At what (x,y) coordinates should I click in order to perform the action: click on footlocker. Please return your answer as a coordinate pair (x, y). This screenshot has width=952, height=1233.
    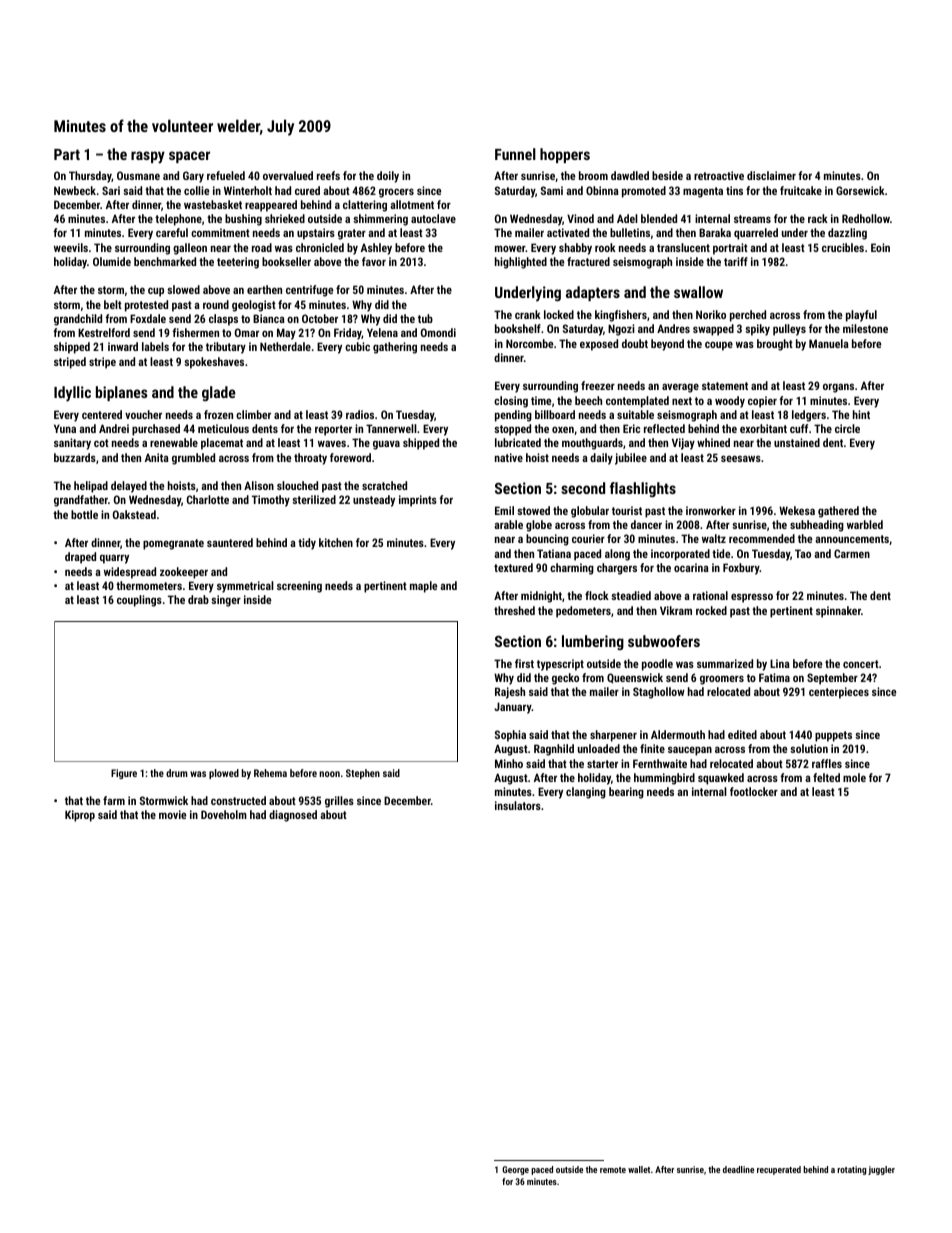
    Looking at the image, I should click on (754, 791).
